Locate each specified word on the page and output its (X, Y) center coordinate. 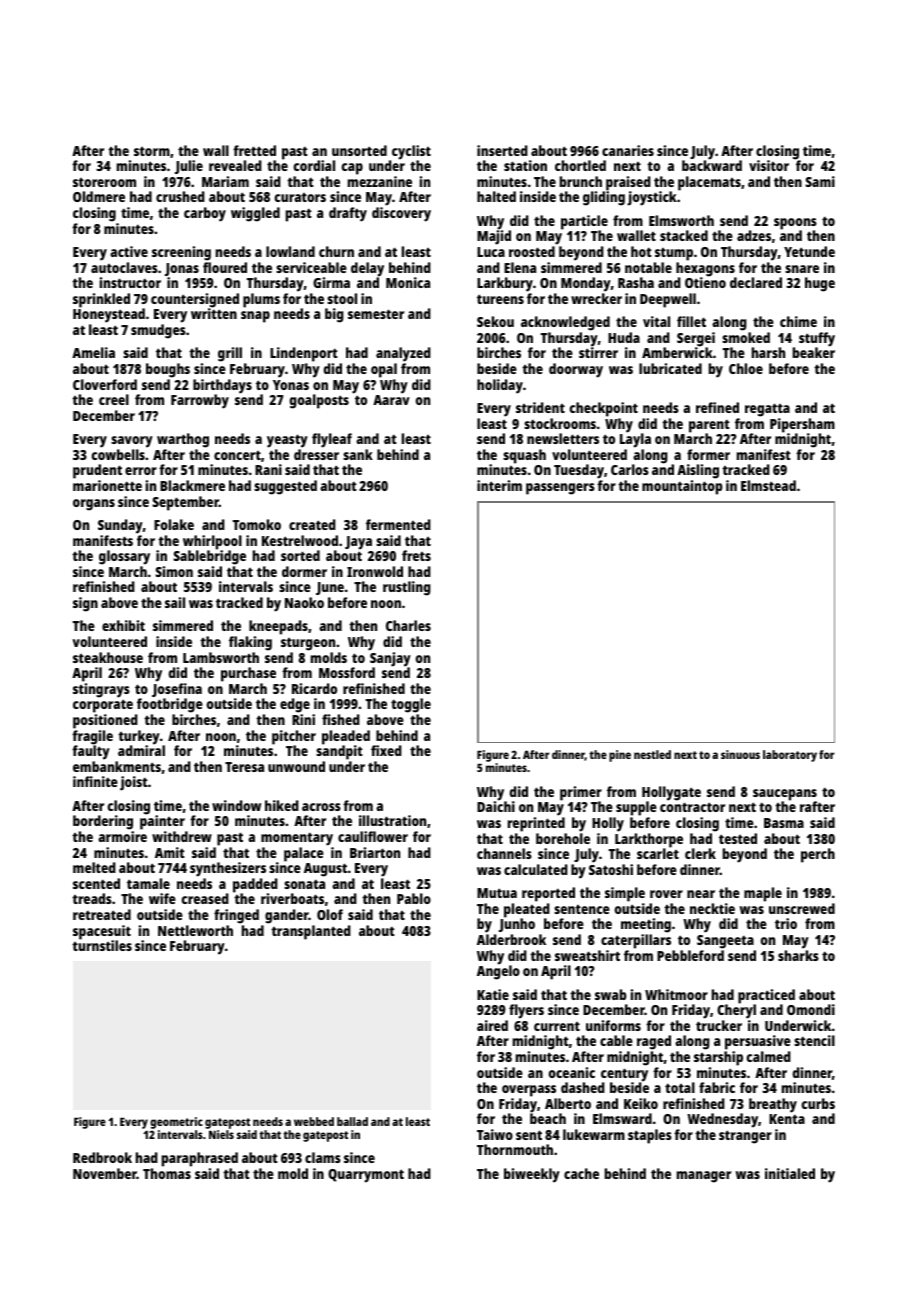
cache (581, 1173)
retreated (102, 914)
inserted (502, 150)
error (141, 471)
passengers (560, 489)
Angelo (498, 972)
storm (152, 151)
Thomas (167, 1173)
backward (712, 165)
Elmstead (768, 485)
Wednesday (722, 1120)
